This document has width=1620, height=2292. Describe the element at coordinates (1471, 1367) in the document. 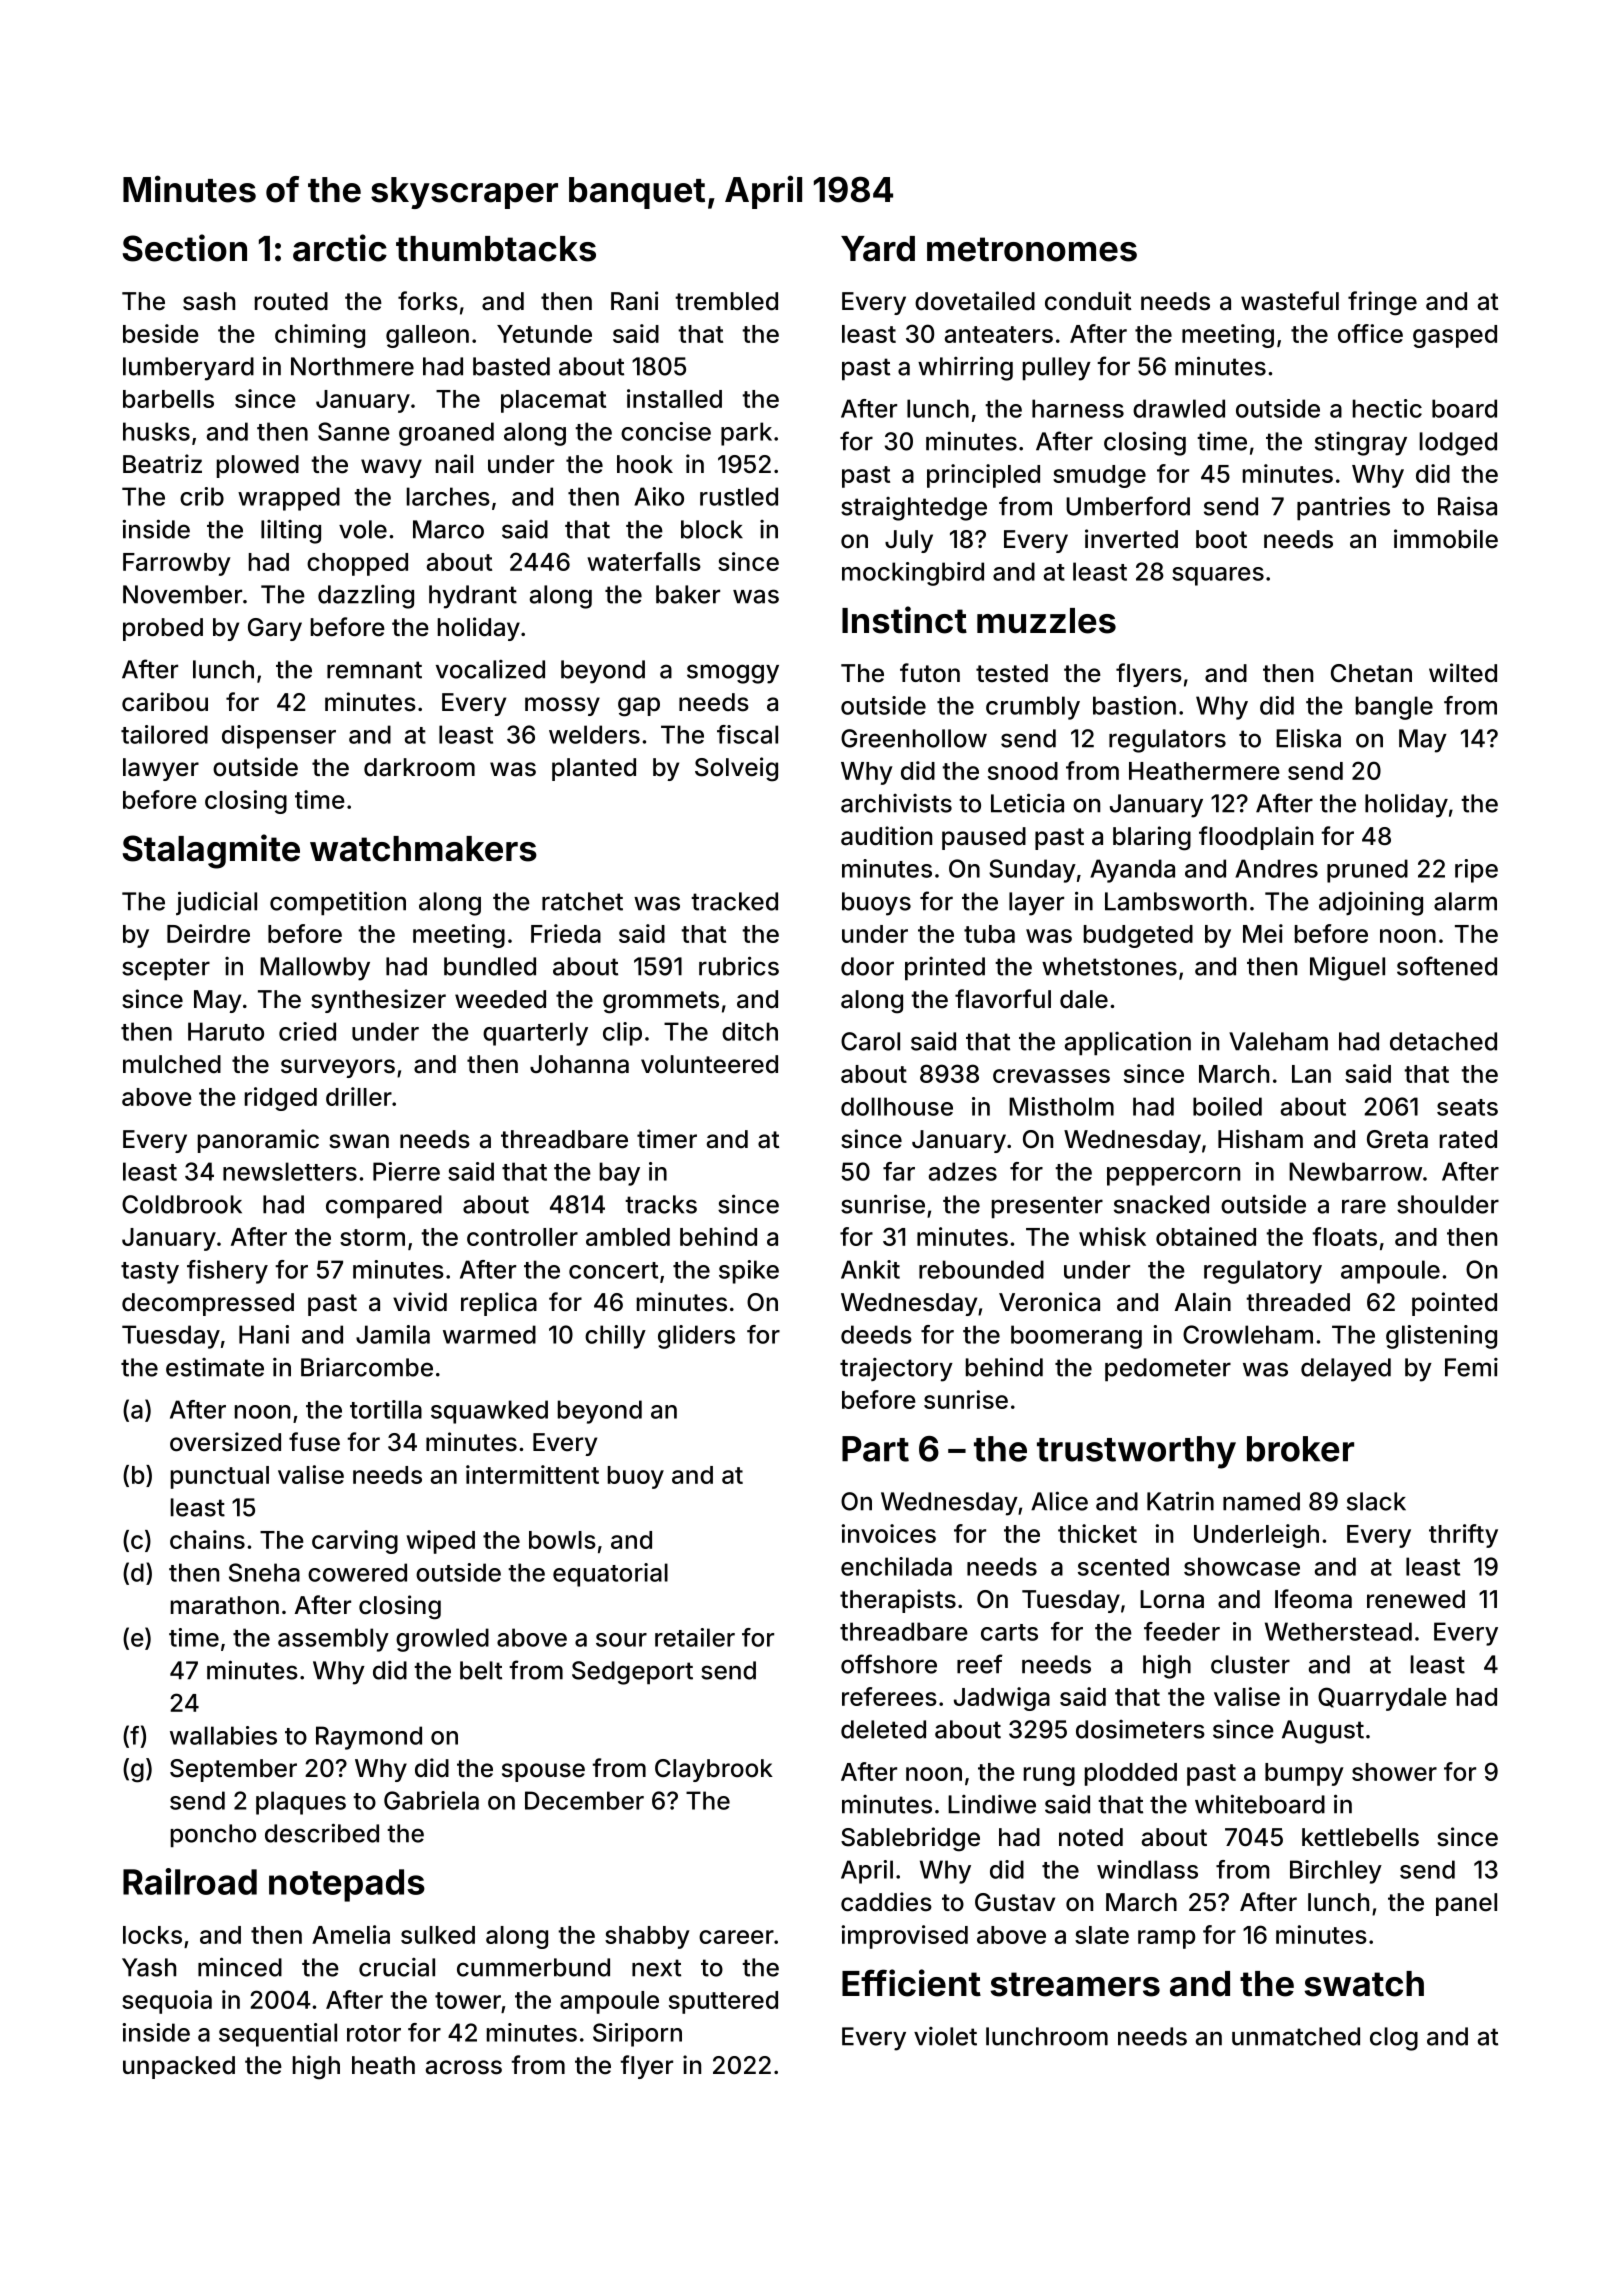

I see `Femi` at that location.
